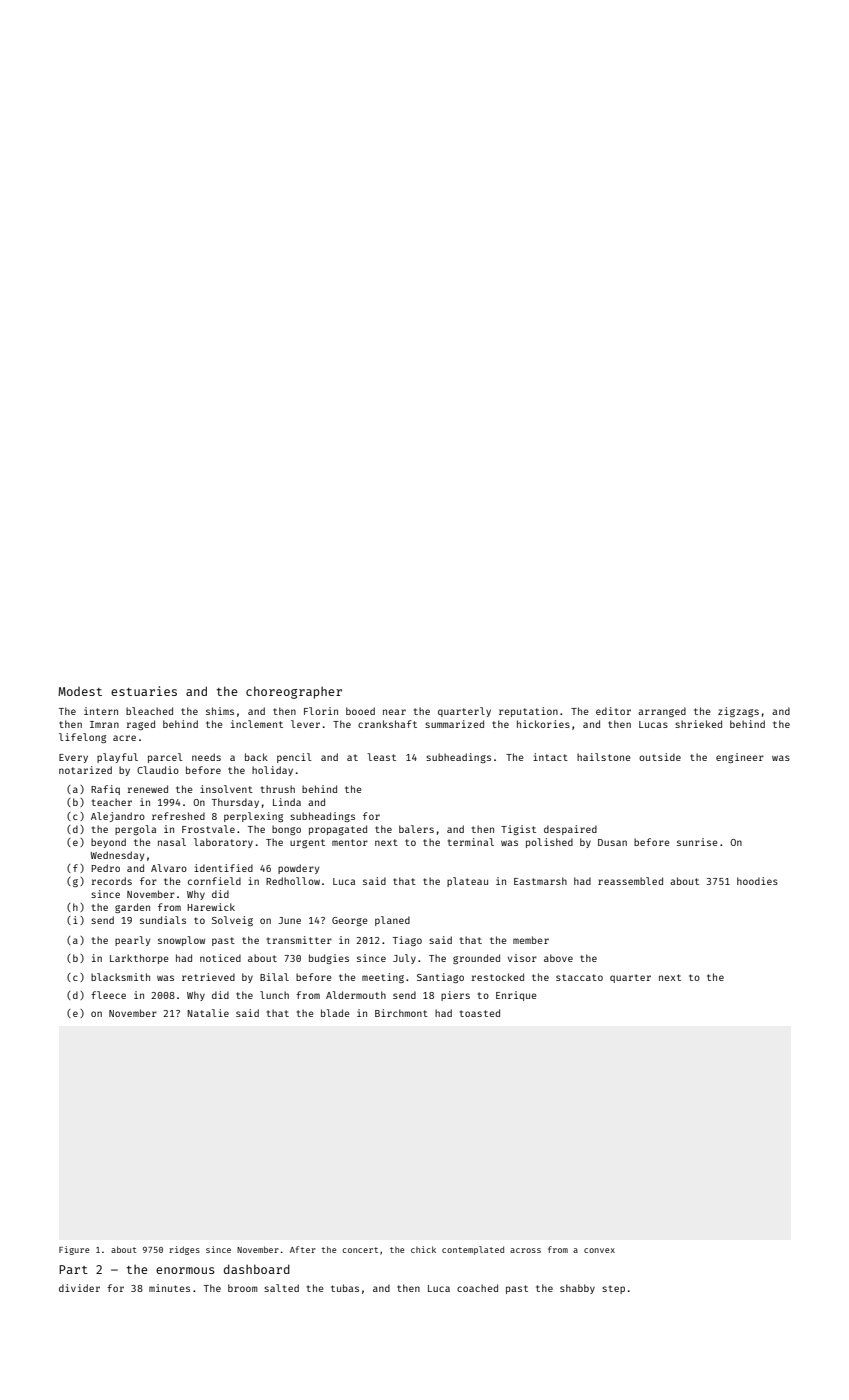 Image resolution: width=849 pixels, height=1400 pixels. I want to click on budgies, so click(329, 959).
